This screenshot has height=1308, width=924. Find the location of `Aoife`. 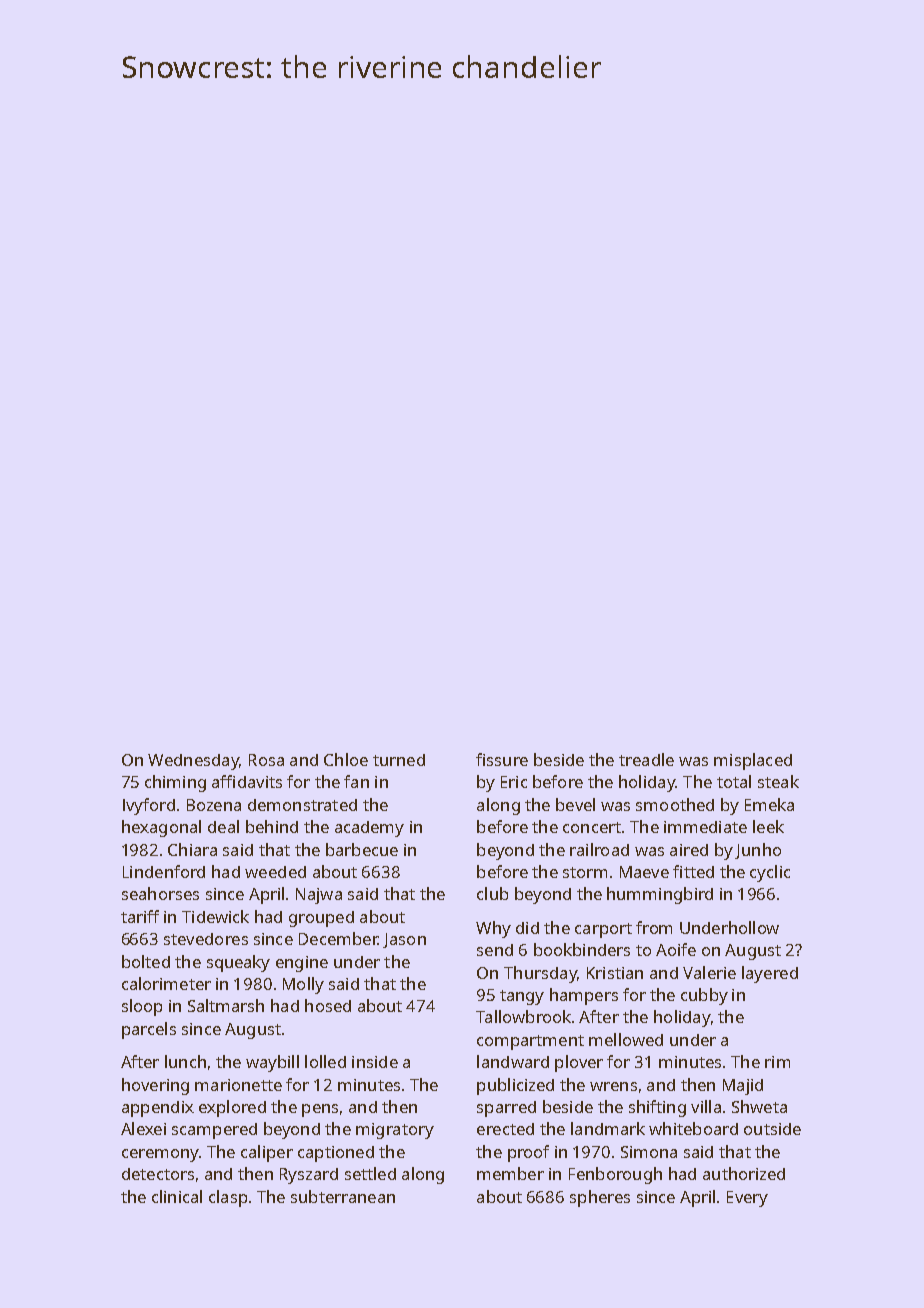

Aoife is located at coordinates (676, 949).
